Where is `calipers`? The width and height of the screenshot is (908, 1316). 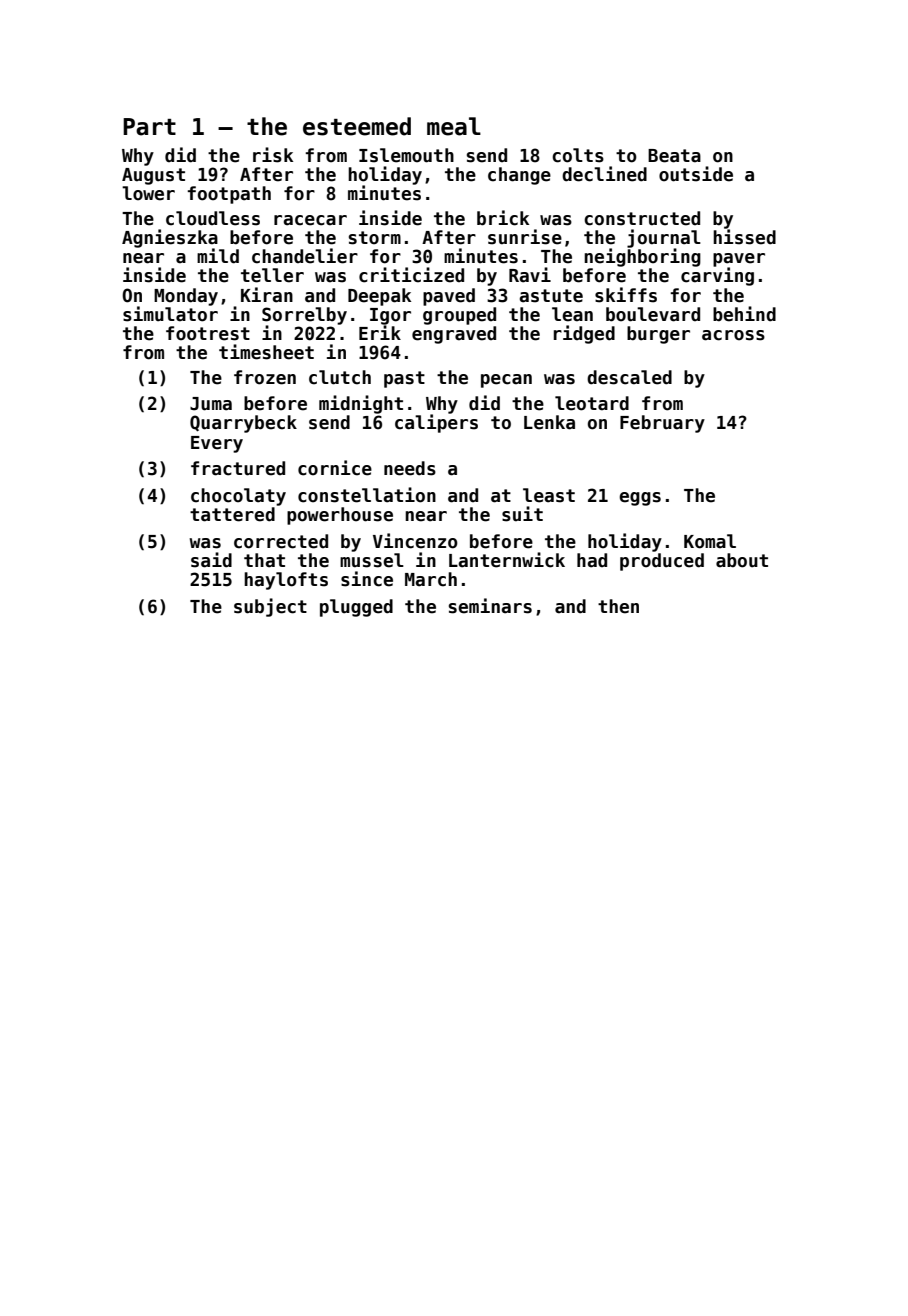
calipers is located at coordinates (436, 424).
